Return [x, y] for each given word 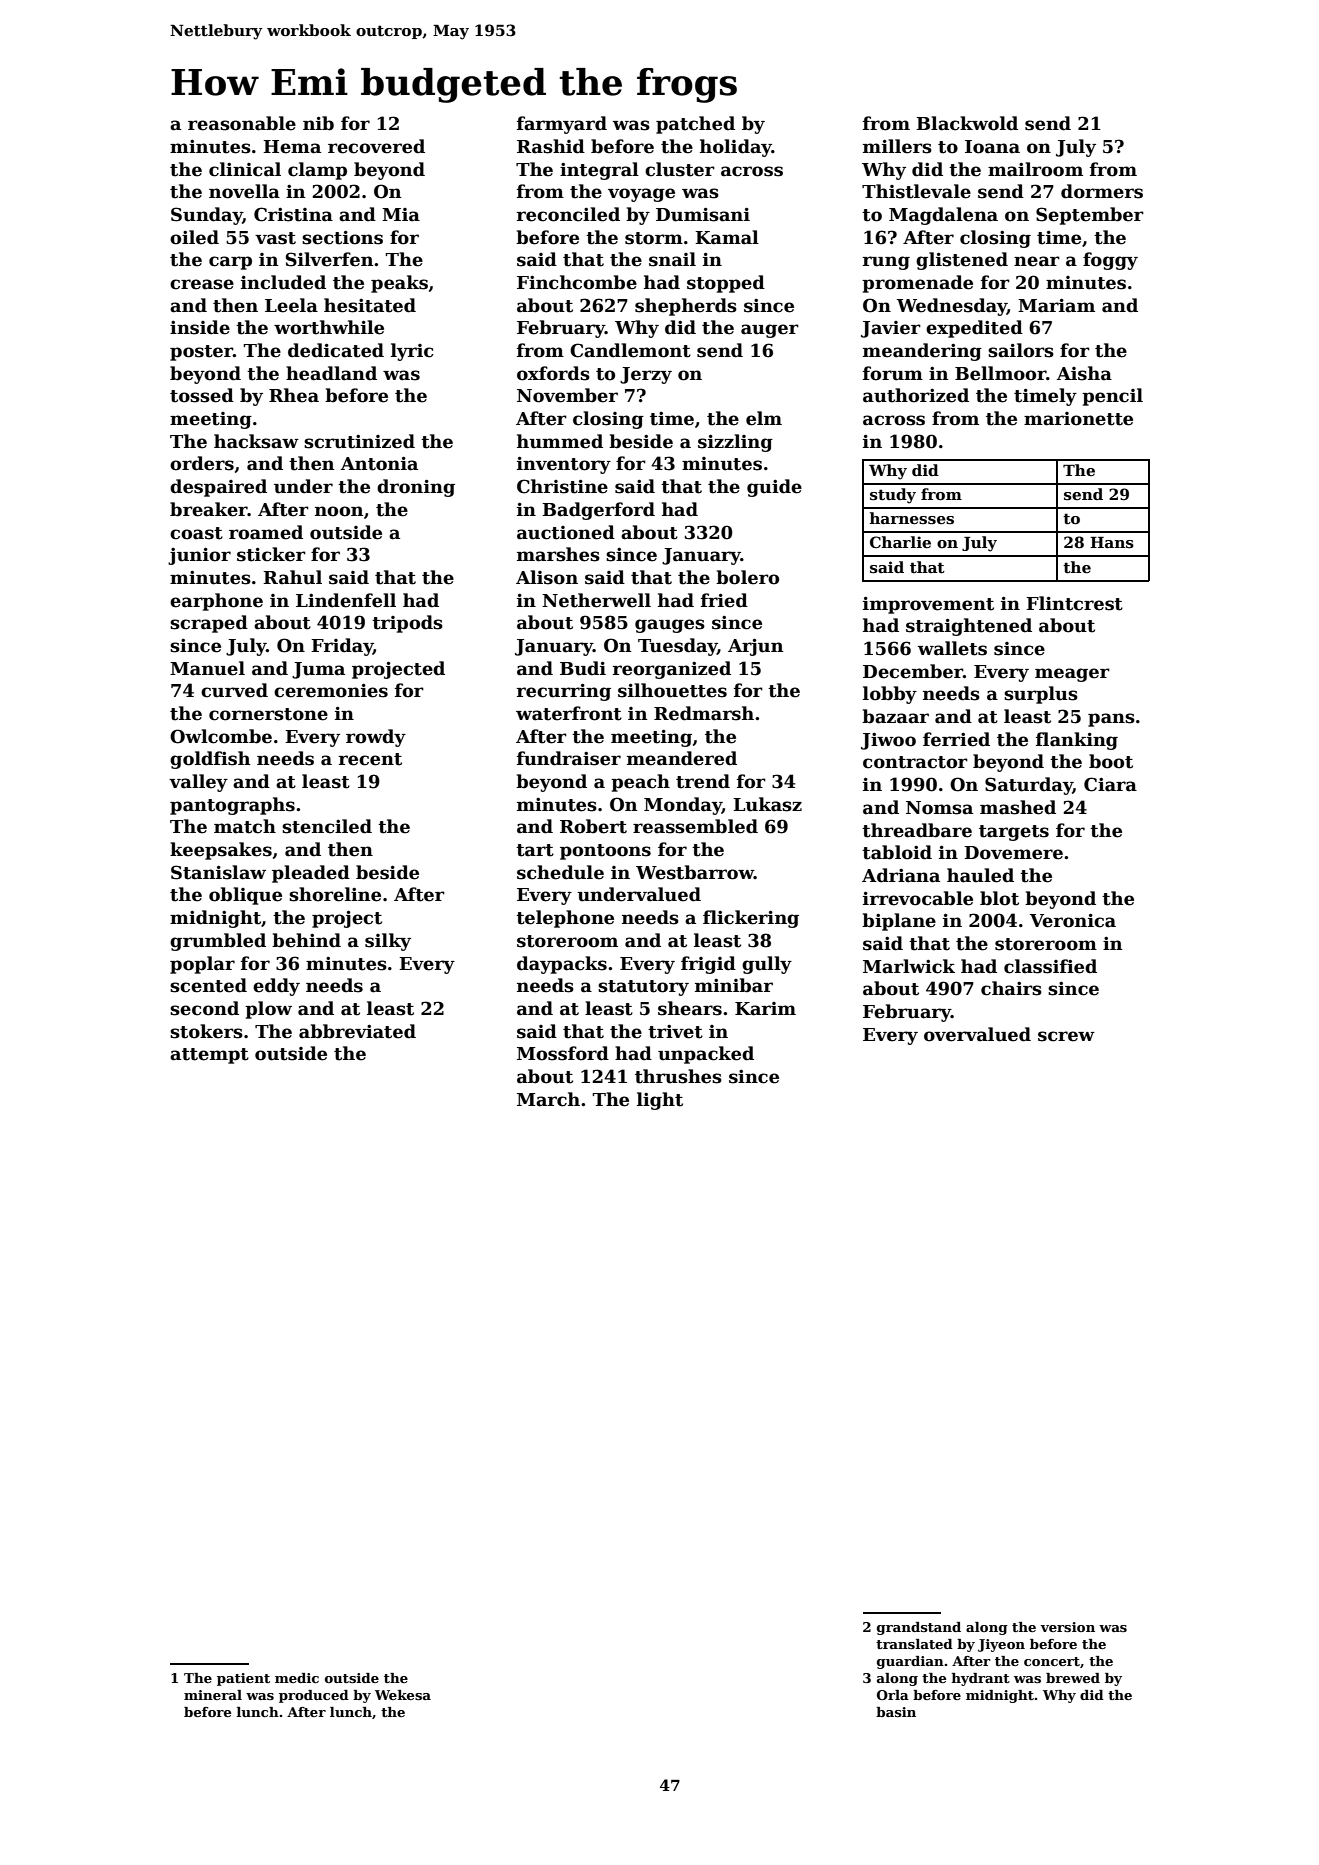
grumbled [218, 942]
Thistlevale [916, 191]
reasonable [242, 123]
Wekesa [403, 1695]
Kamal [727, 237]
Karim [765, 1009]
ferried [956, 739]
